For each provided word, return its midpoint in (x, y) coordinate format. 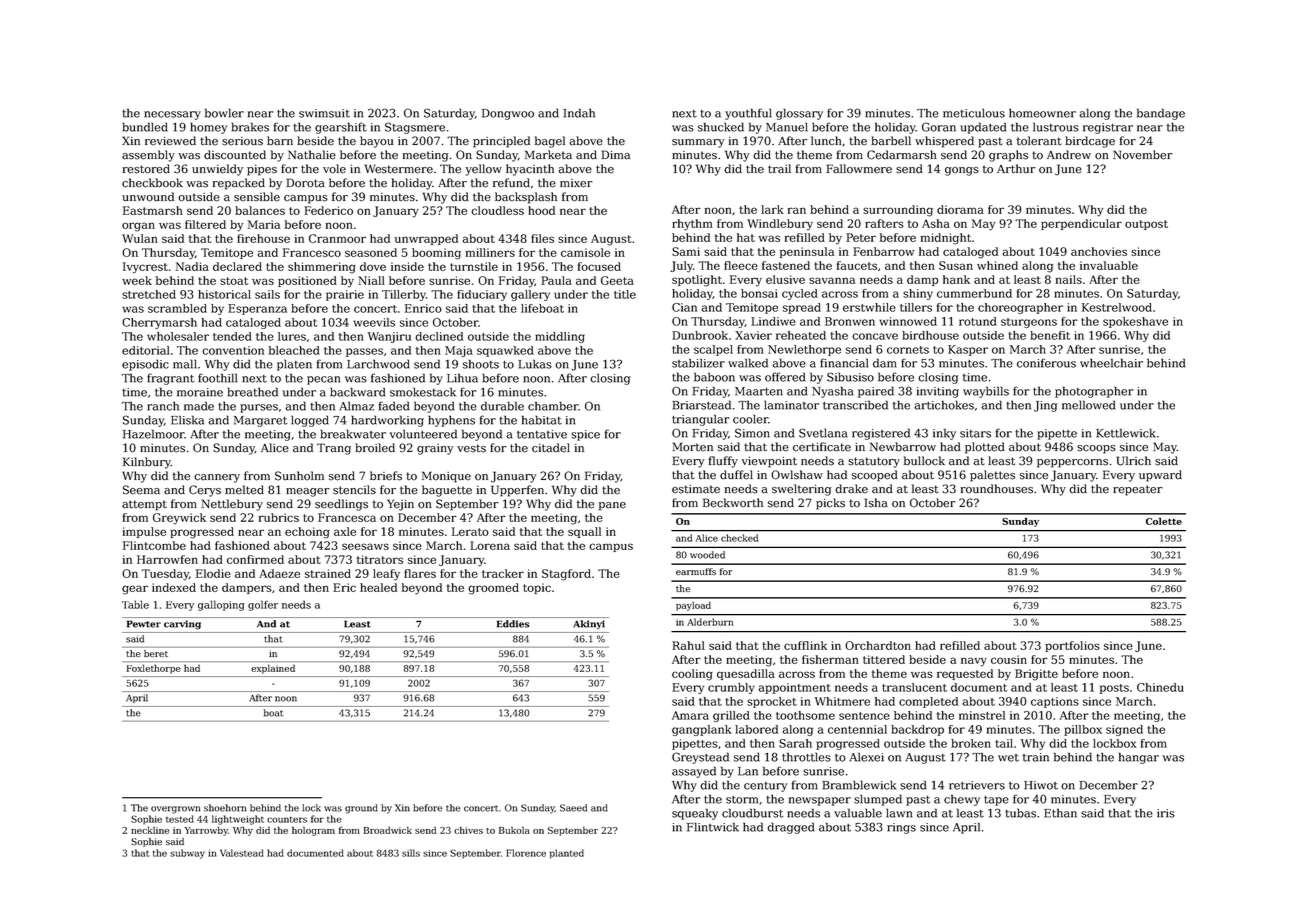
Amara (690, 715)
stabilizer (698, 363)
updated (983, 128)
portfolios (1072, 646)
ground (361, 809)
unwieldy (217, 170)
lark (772, 209)
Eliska (187, 420)
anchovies (1099, 251)
